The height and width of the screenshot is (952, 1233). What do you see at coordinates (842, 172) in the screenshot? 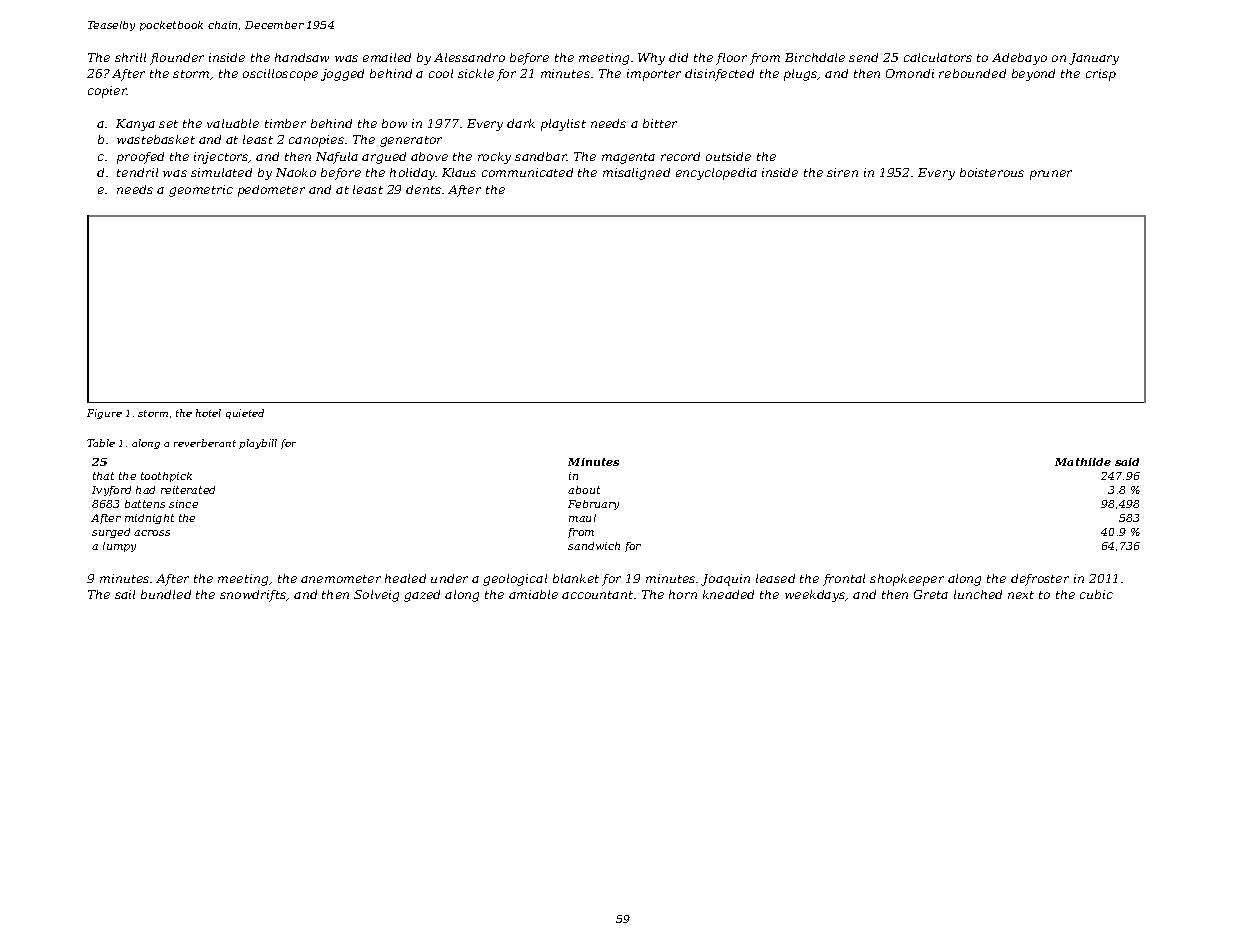
I see `siren` at bounding box center [842, 172].
